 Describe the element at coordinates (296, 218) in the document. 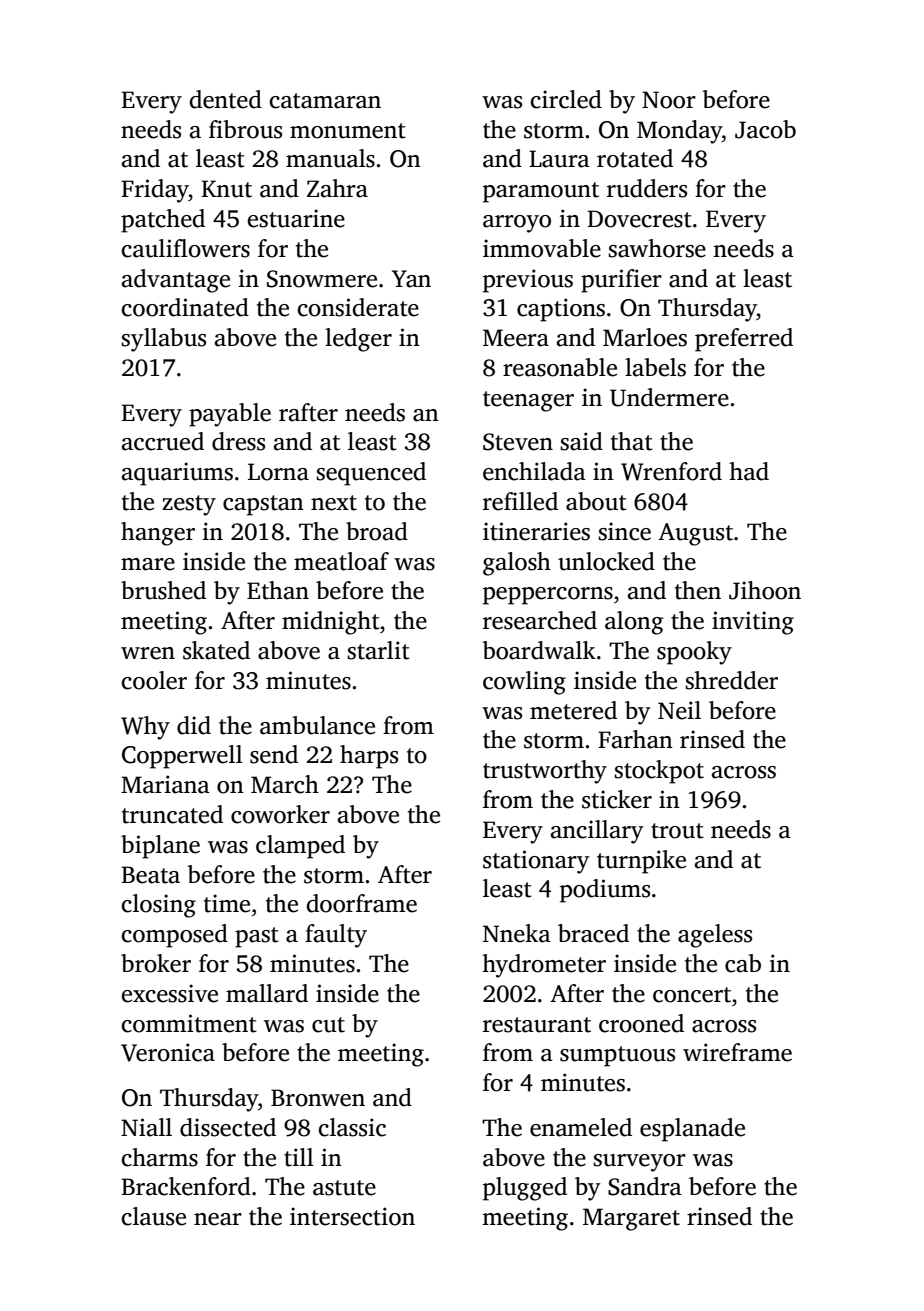

I see `estuarine` at that location.
